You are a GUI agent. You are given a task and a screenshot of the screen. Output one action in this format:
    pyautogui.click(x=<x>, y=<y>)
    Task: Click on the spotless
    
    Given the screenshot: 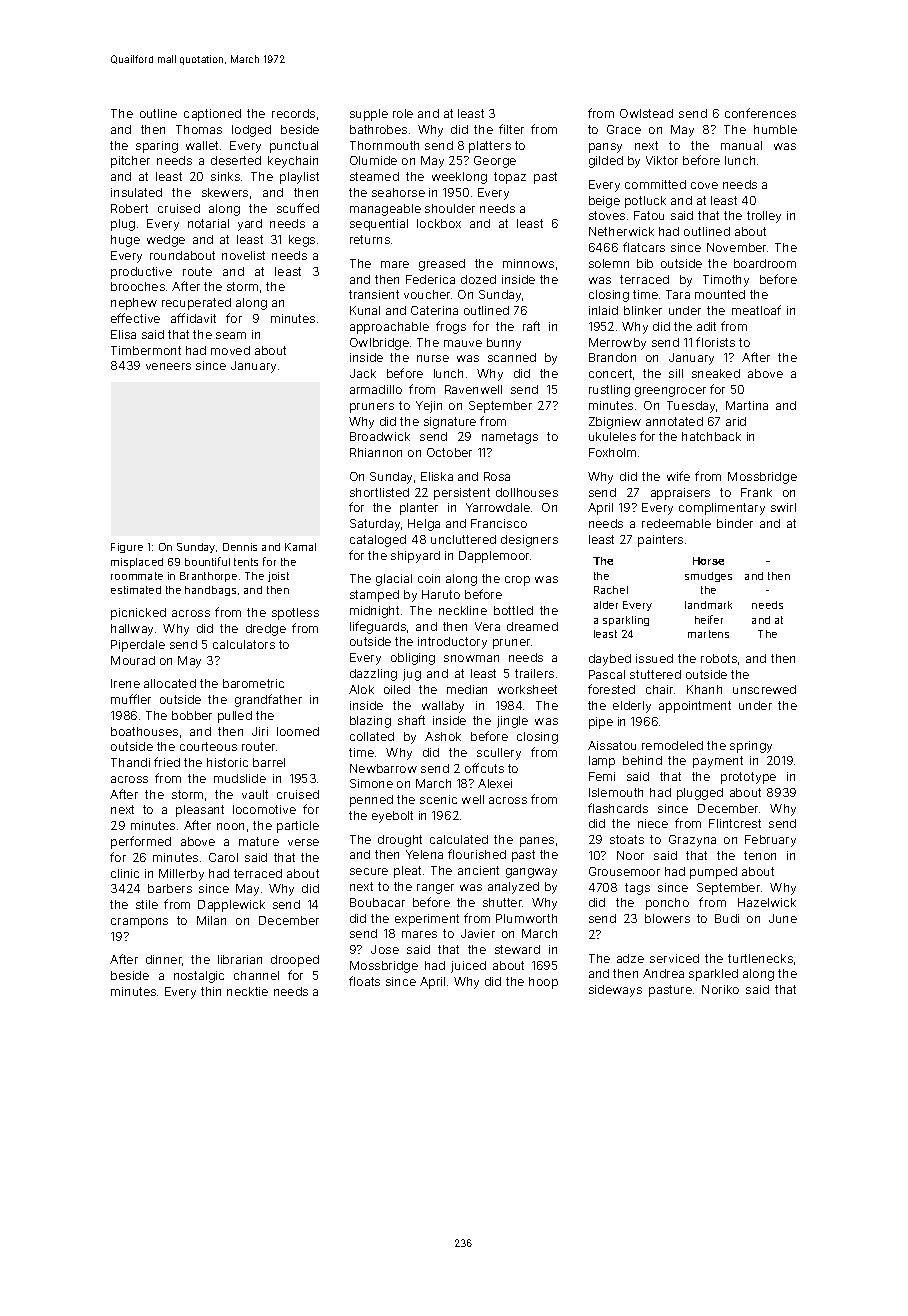 What is the action you would take?
    pyautogui.click(x=295, y=614)
